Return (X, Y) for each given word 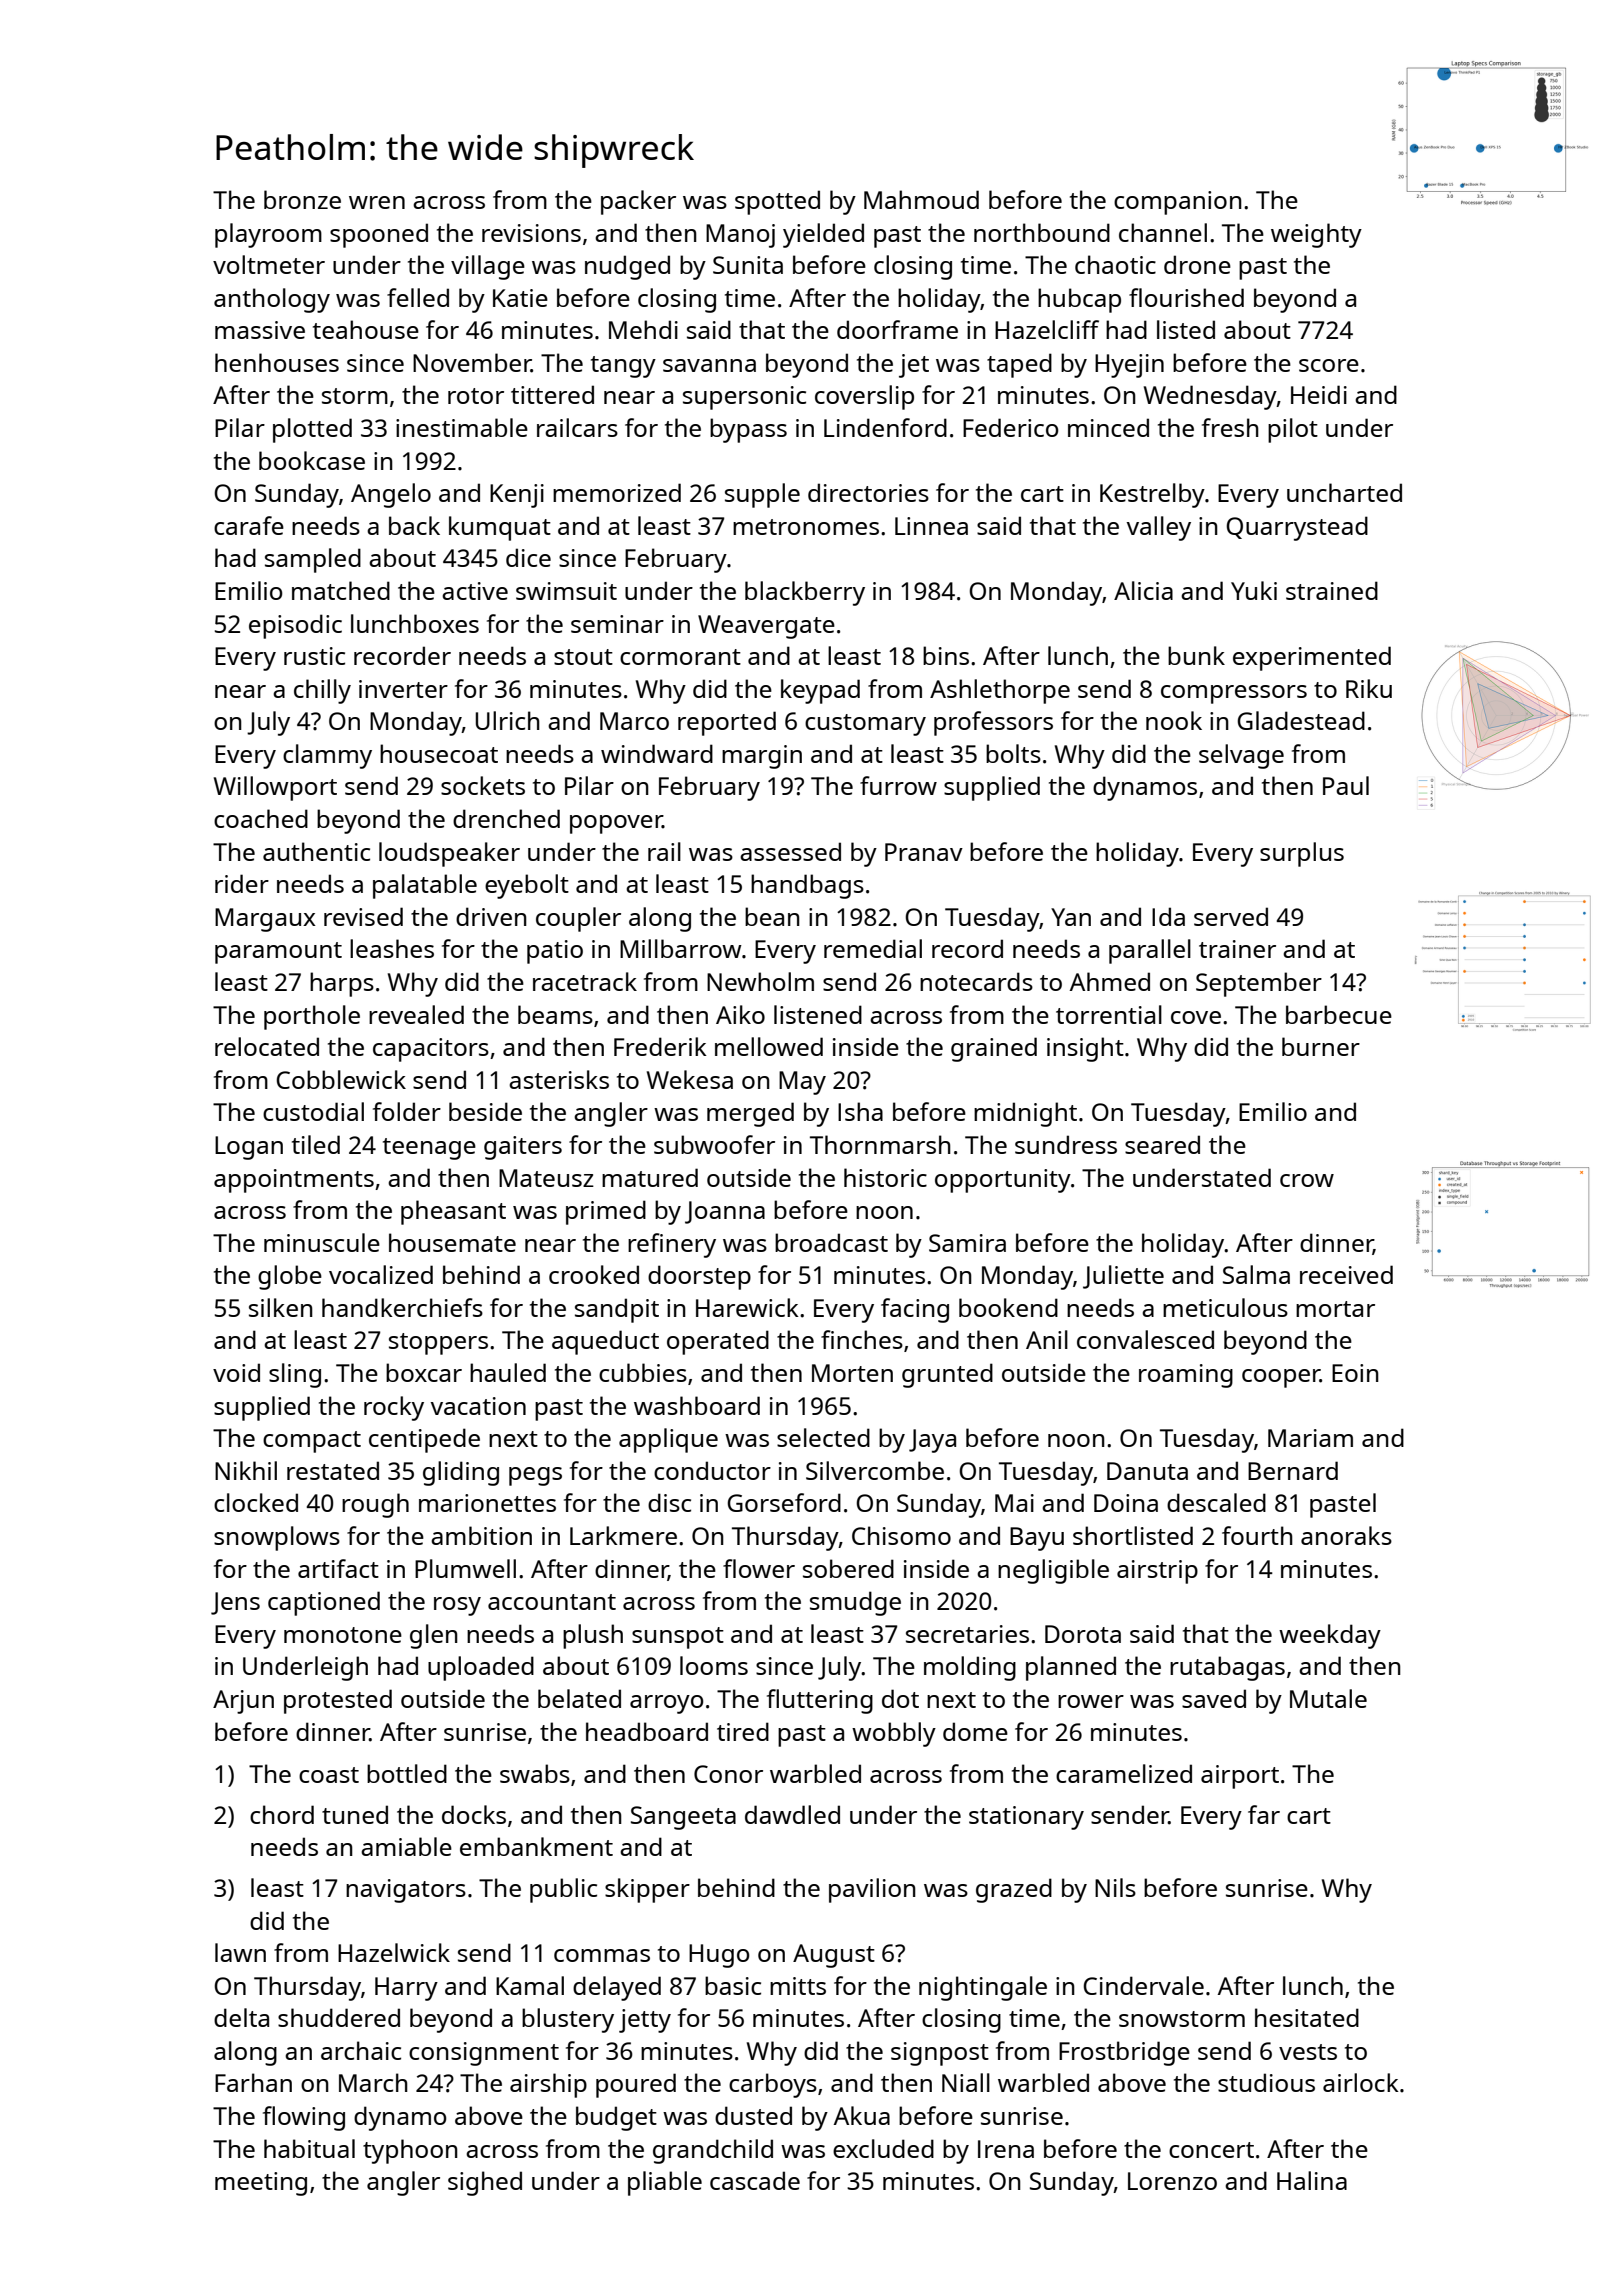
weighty (1316, 235)
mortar (1335, 1309)
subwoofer (714, 1144)
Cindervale (1143, 1985)
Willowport (275, 788)
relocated (267, 1046)
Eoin (1355, 1373)
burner (1321, 1046)
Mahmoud (921, 199)
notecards (976, 981)
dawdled (792, 1814)
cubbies (643, 1372)
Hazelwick (394, 1952)
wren (377, 202)
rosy (457, 1606)
